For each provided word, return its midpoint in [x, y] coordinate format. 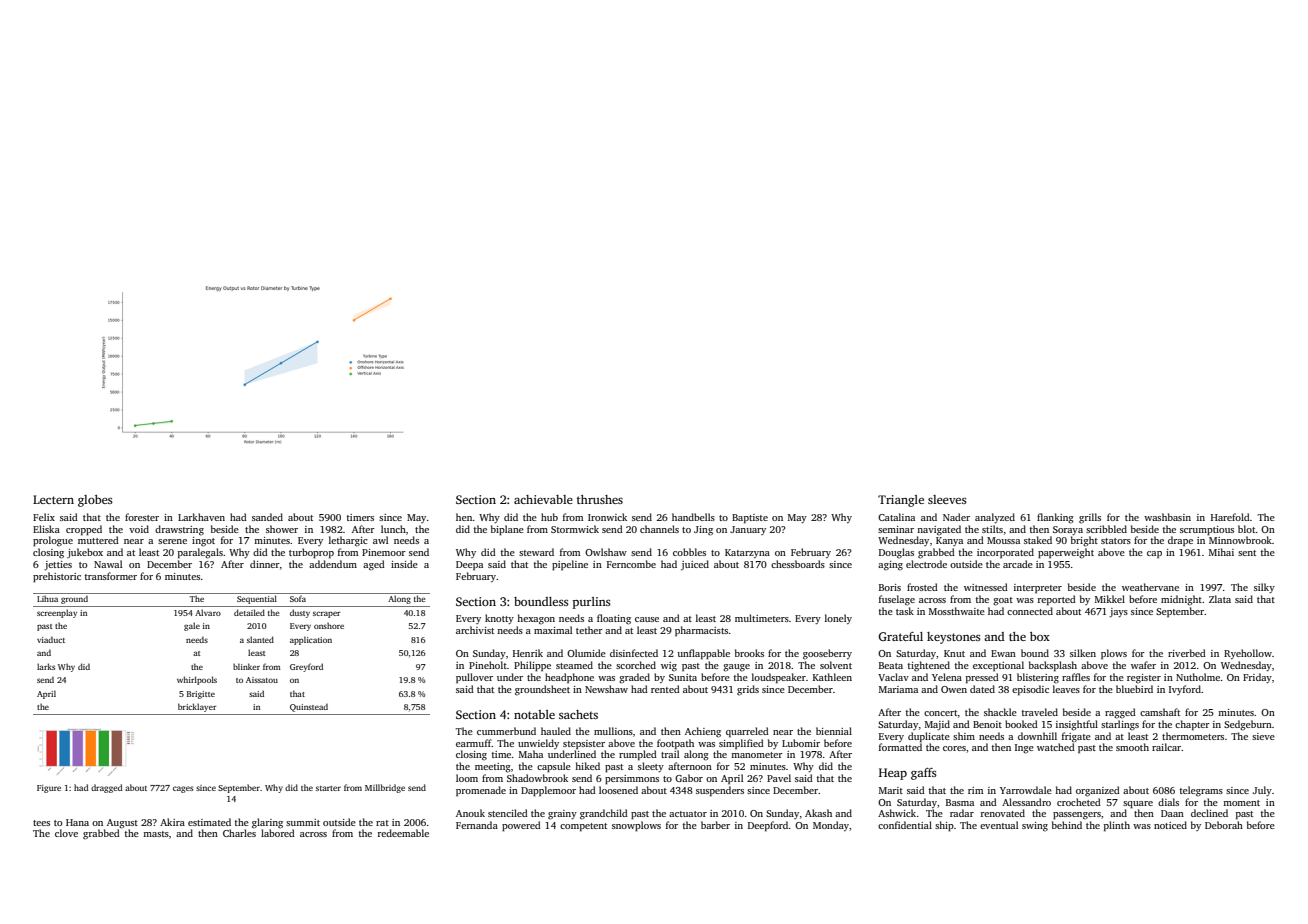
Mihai [1221, 552]
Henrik [528, 653]
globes [95, 501]
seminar [896, 529]
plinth [1117, 826]
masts [156, 834]
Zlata [1220, 599]
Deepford [768, 826]
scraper [326, 614]
